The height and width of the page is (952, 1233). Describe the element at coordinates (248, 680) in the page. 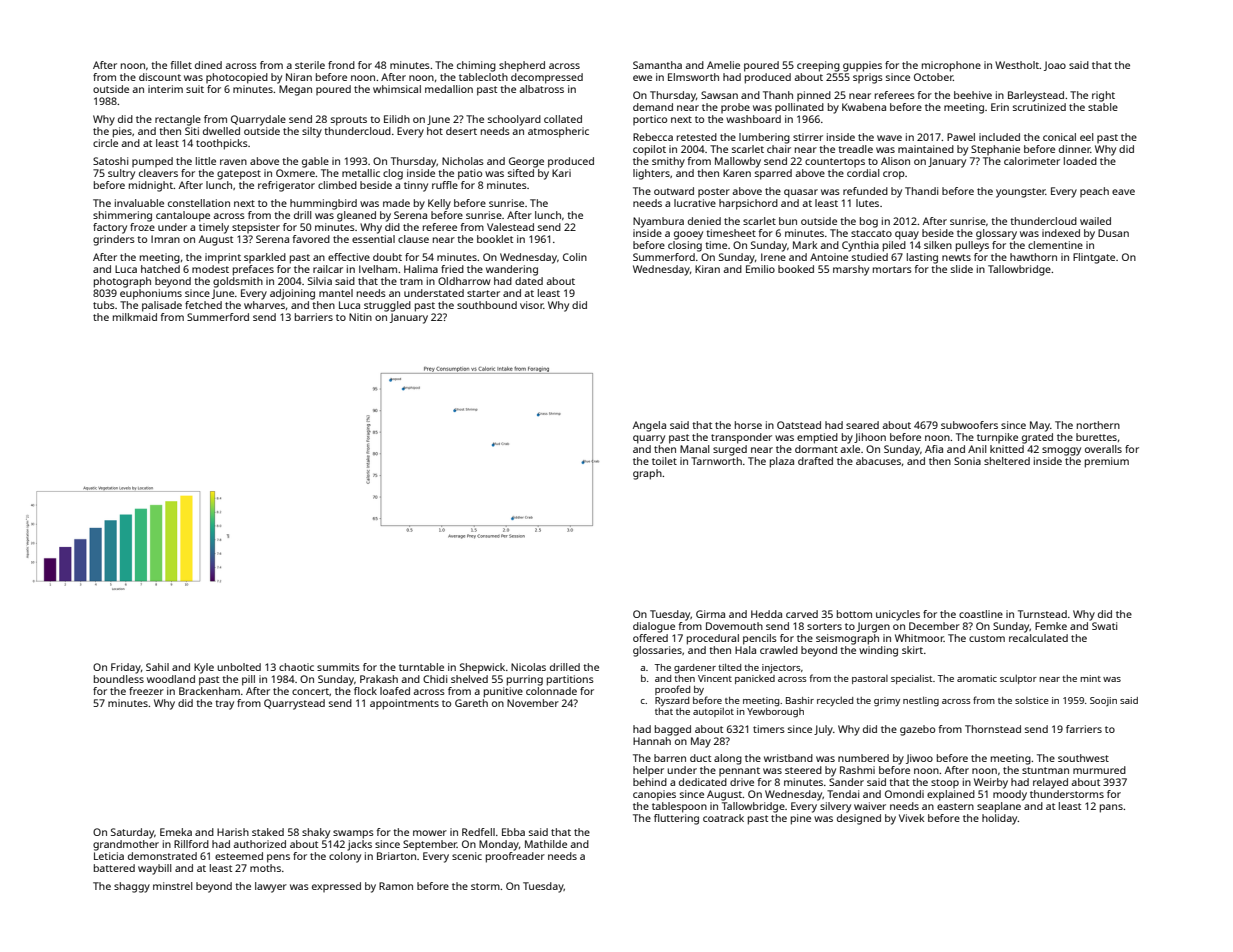

I see `pill` at that location.
